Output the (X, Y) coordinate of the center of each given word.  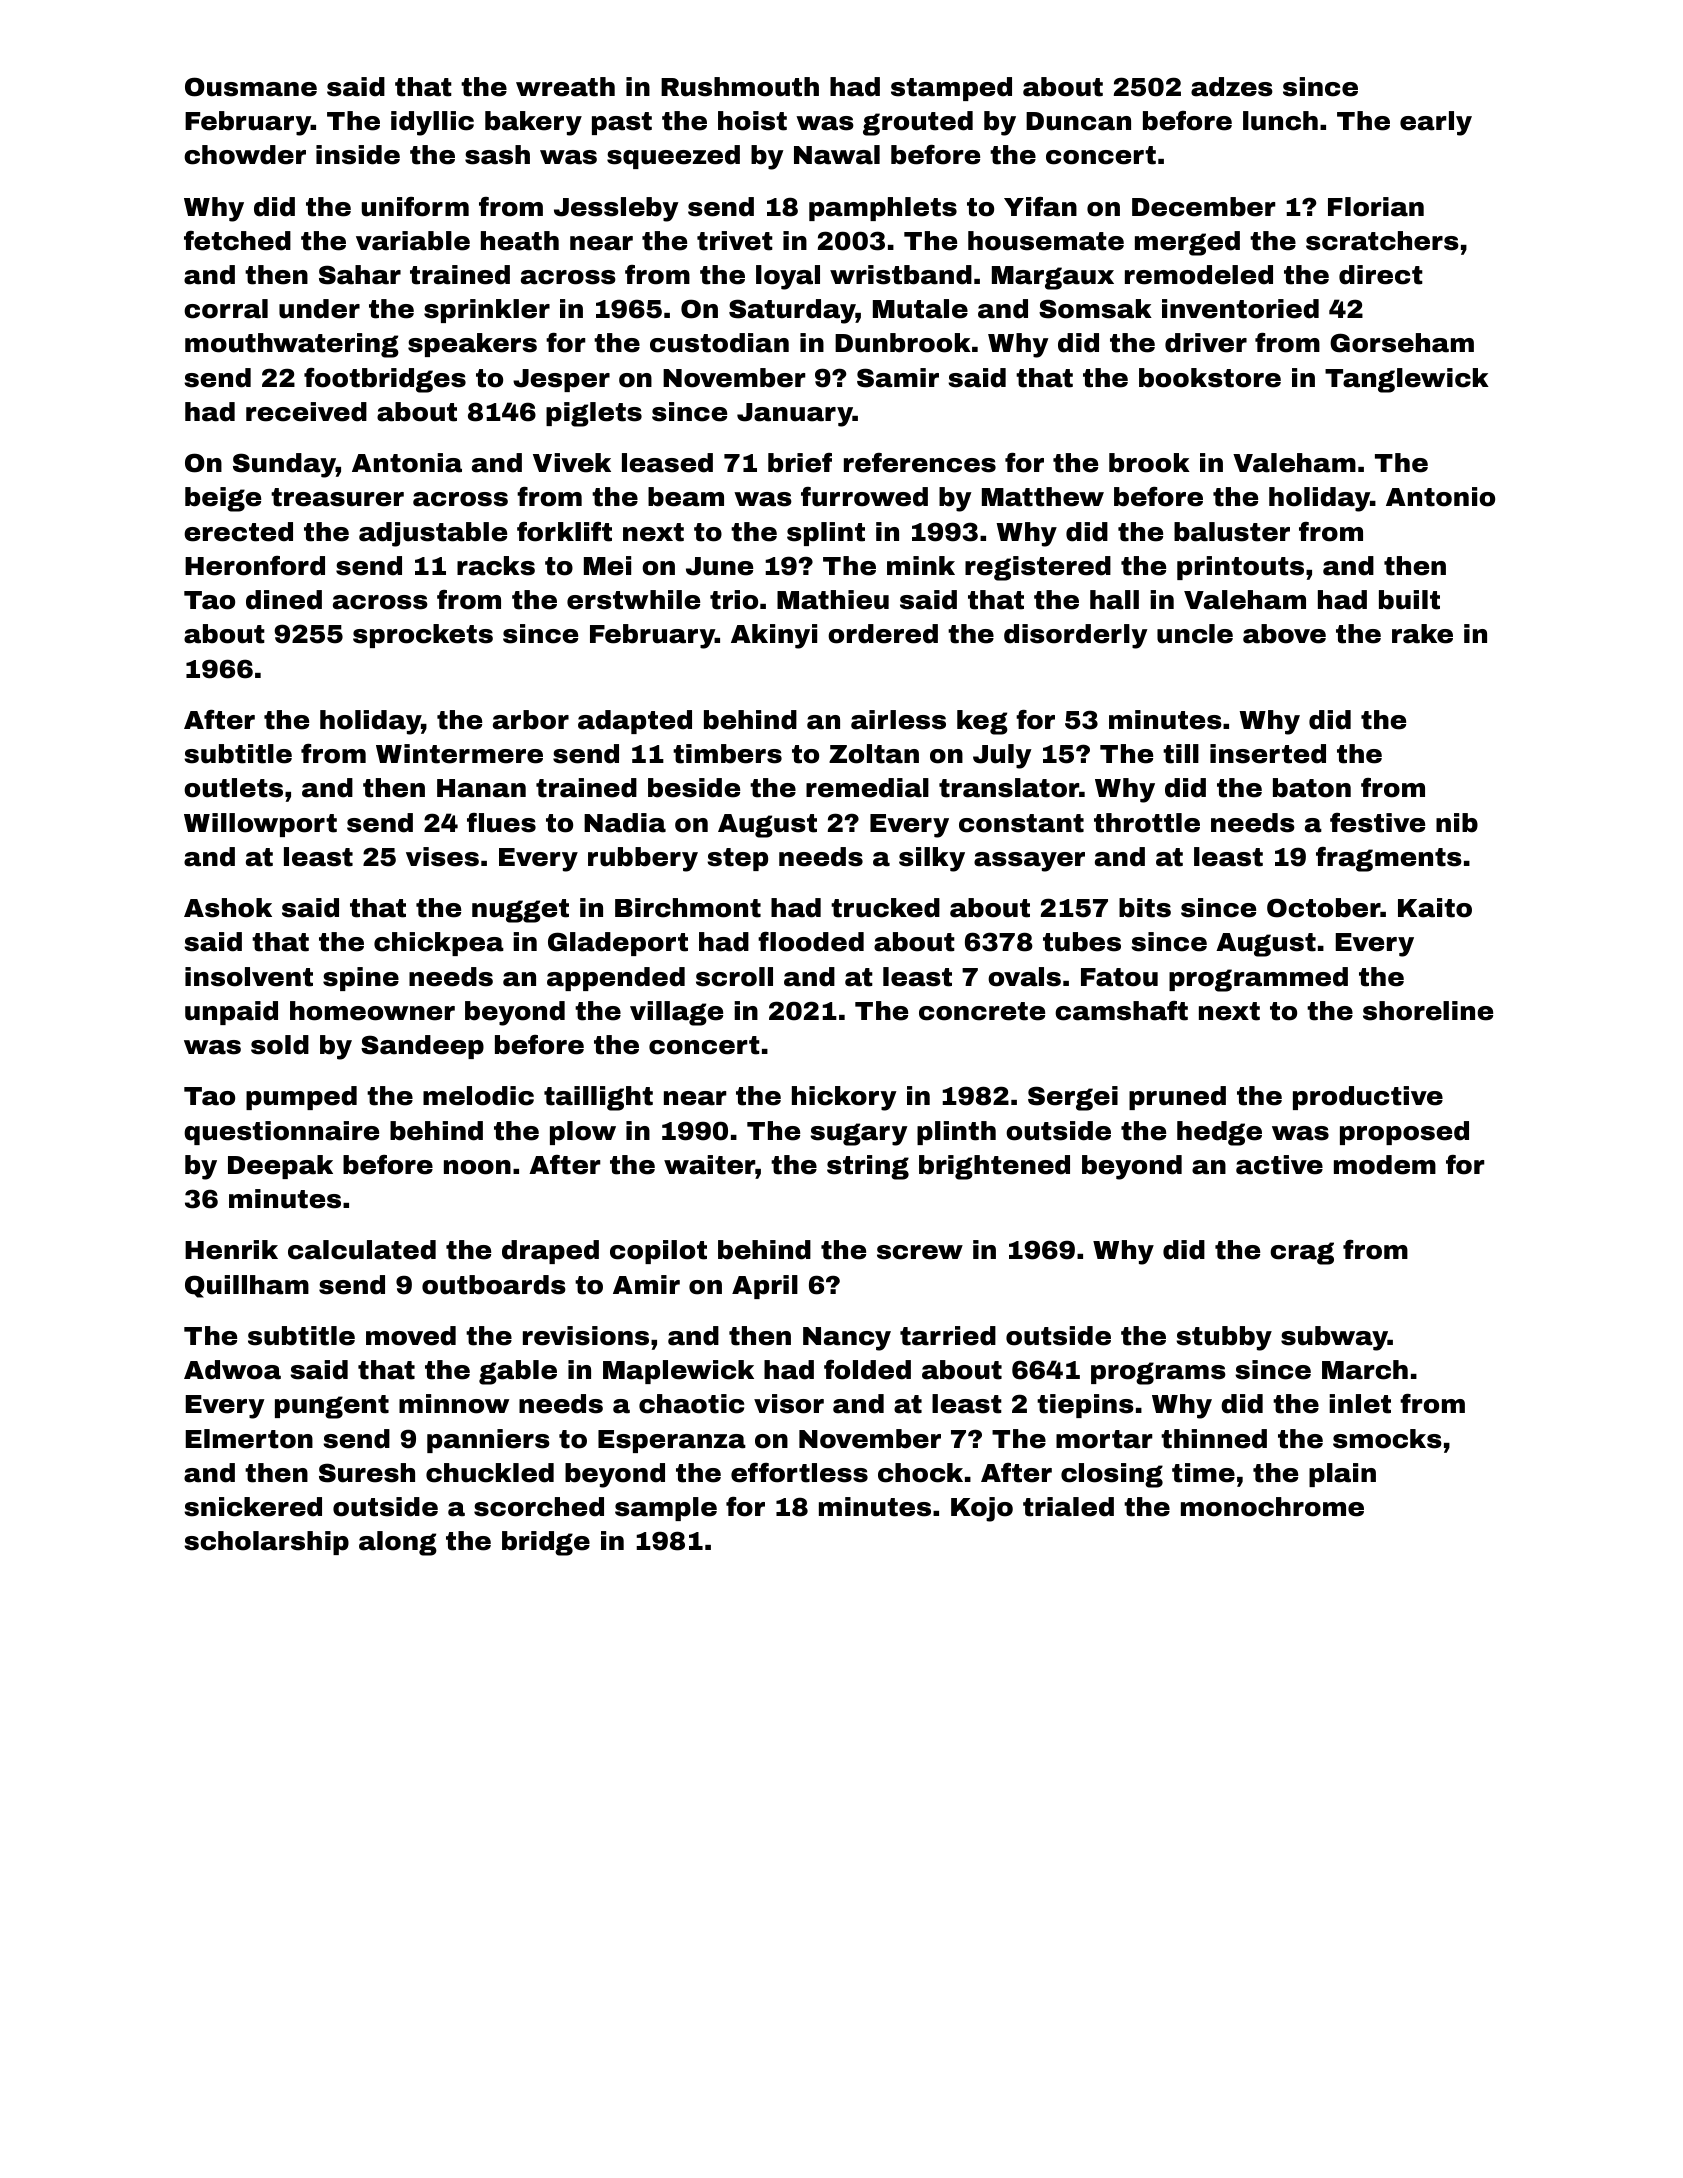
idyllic (432, 123)
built (1409, 600)
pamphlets (883, 209)
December (1204, 207)
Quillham (247, 1286)
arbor (531, 720)
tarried (948, 1336)
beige (223, 499)
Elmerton (249, 1439)
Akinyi (774, 636)
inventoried (1240, 309)
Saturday (792, 311)
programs (1158, 1373)
